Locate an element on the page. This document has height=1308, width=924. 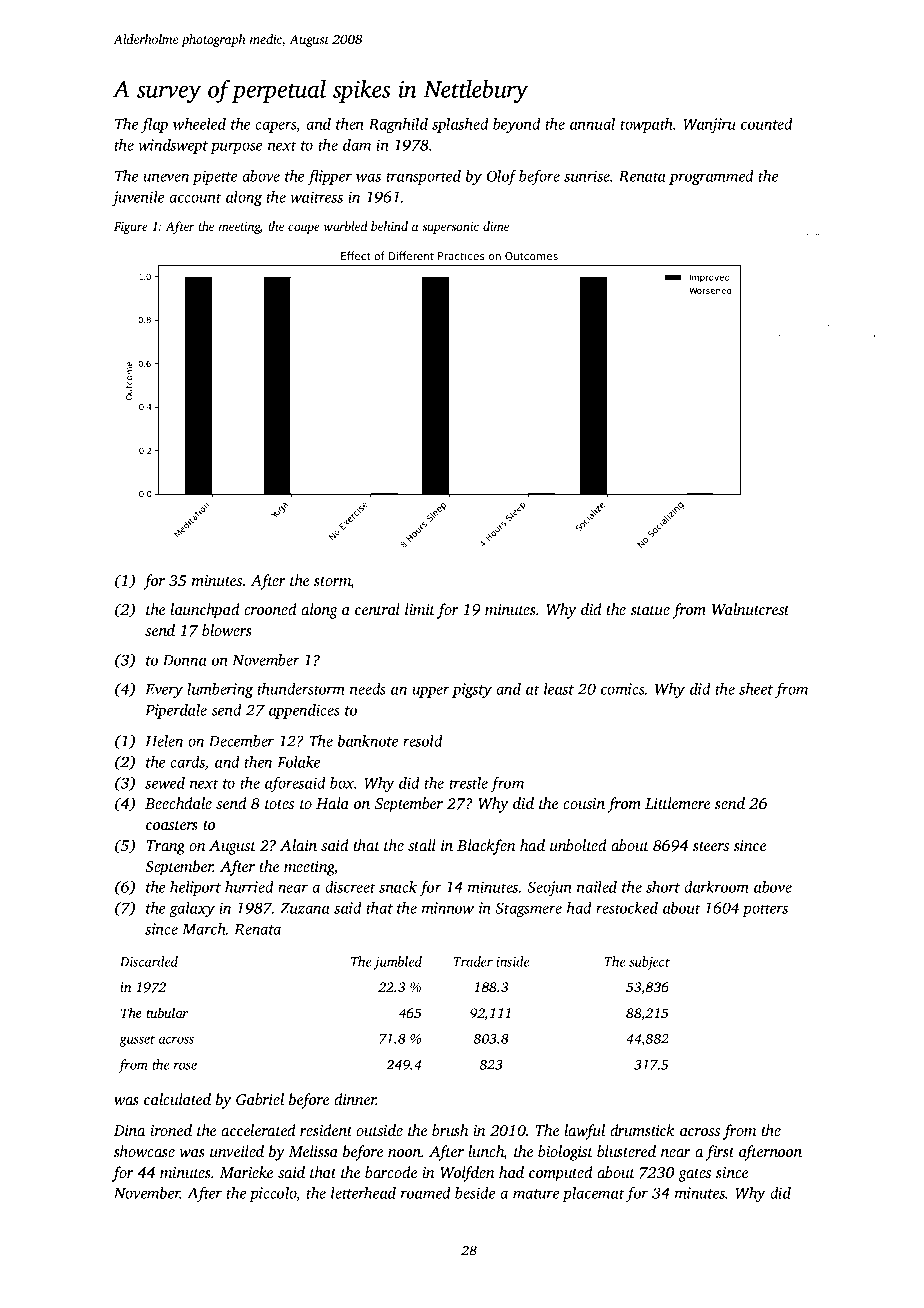
statue is located at coordinates (650, 610).
